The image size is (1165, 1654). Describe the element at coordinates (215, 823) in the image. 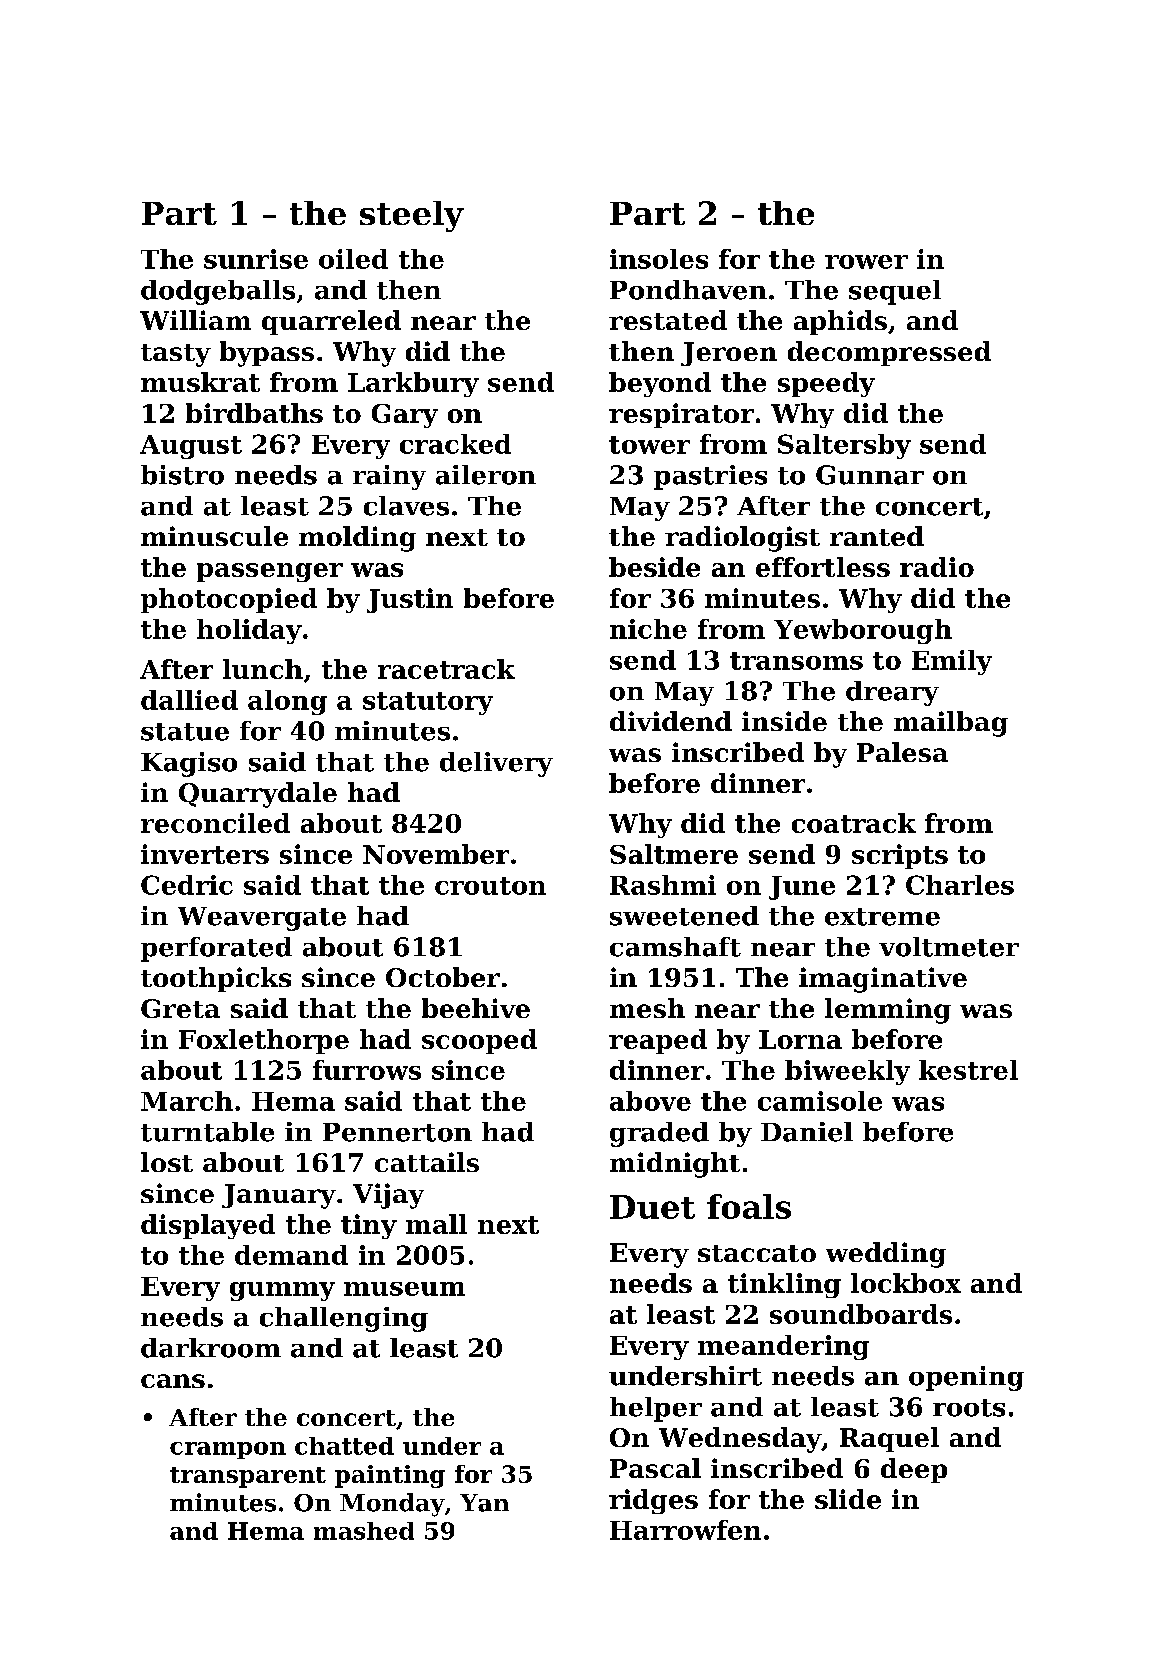

I see `reconciled` at that location.
